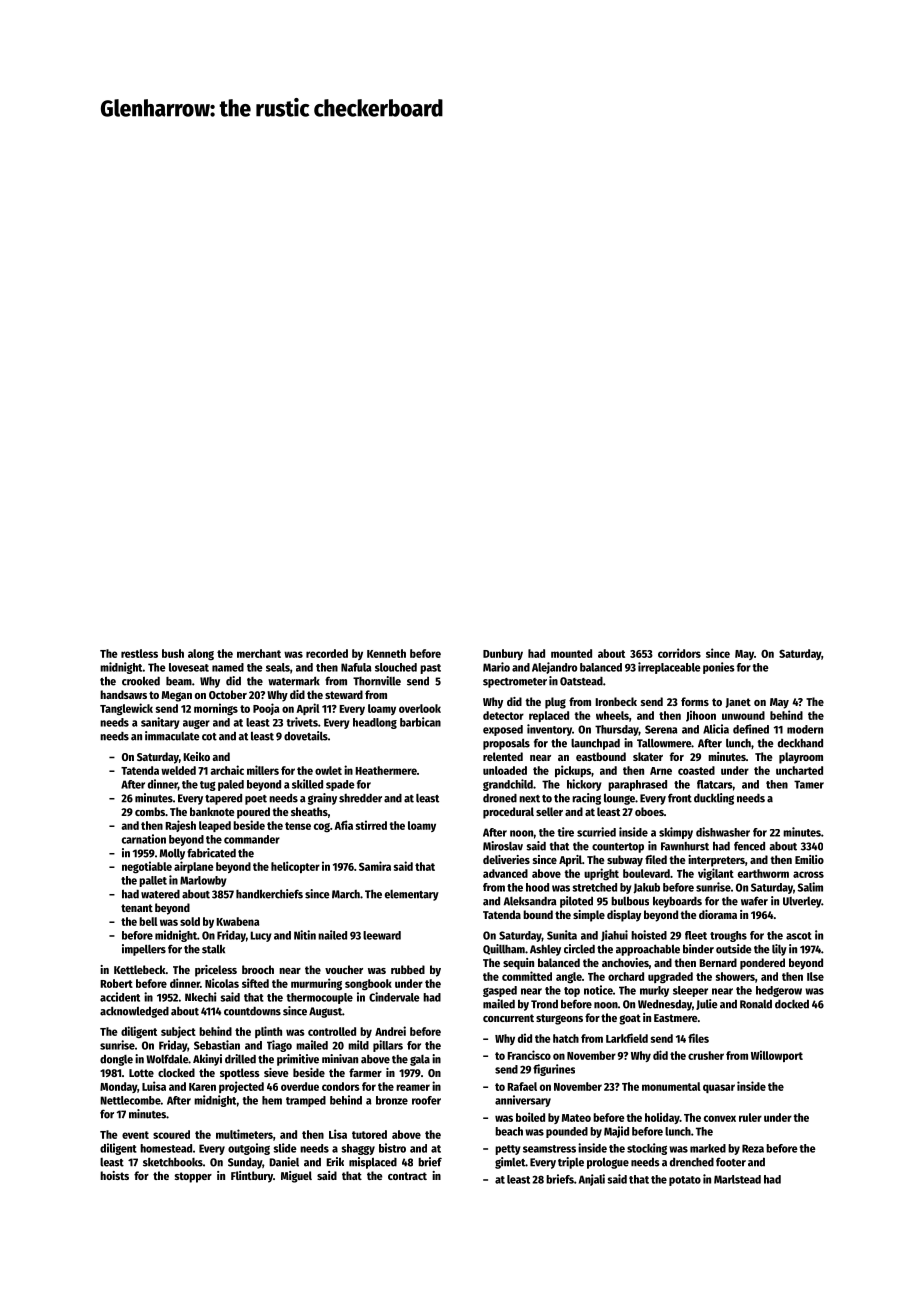 This image has height=1308, width=924. What do you see at coordinates (193, 1177) in the image?
I see `stopper` at bounding box center [193, 1177].
